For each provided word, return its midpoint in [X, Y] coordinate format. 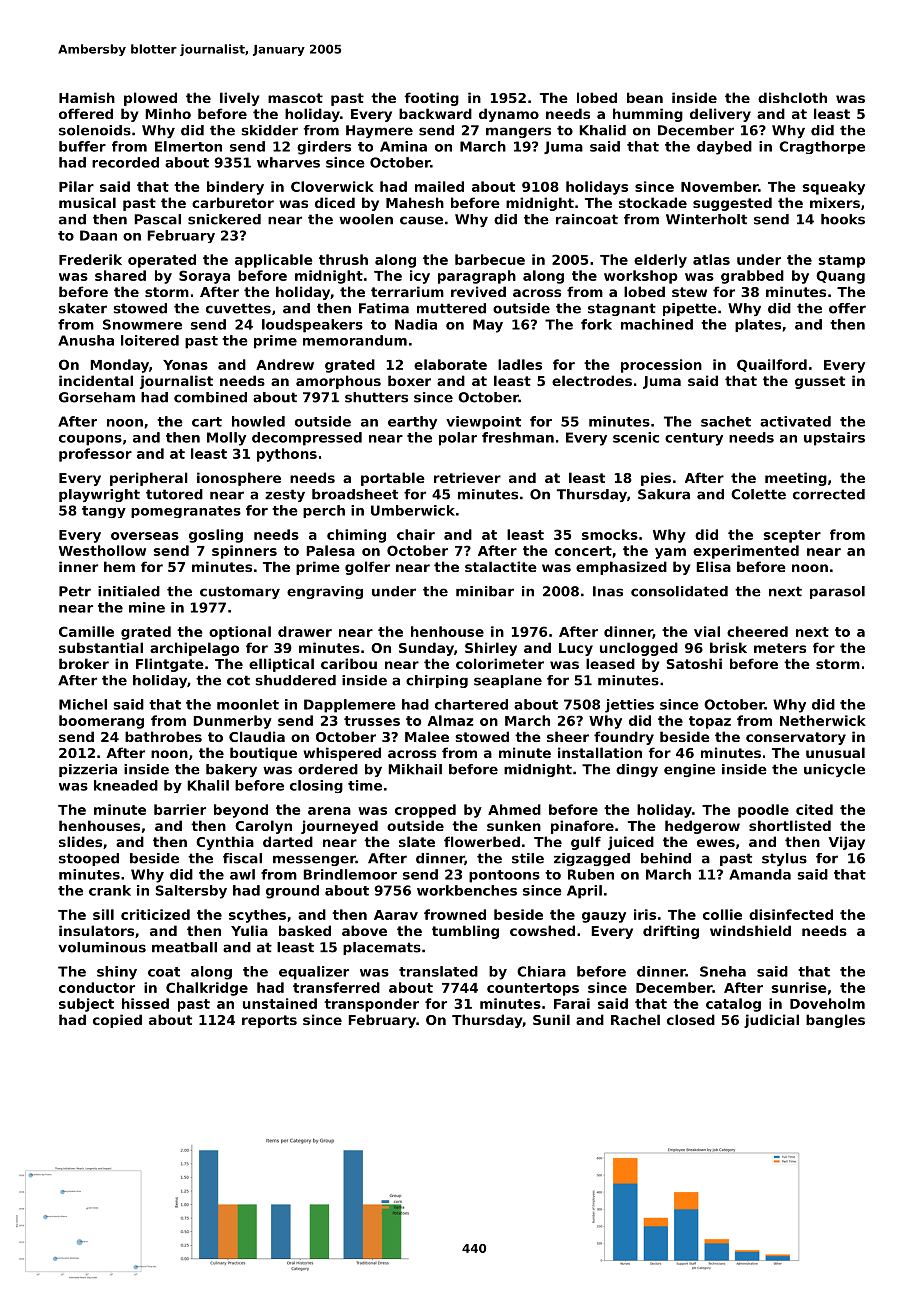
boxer [409, 380]
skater [83, 308]
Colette [758, 494]
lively [239, 99]
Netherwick [823, 720]
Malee [427, 736]
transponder [371, 1005]
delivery [720, 115]
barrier [180, 809]
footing [432, 99]
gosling [216, 536]
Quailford [772, 365]
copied [117, 1021]
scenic [636, 437]
